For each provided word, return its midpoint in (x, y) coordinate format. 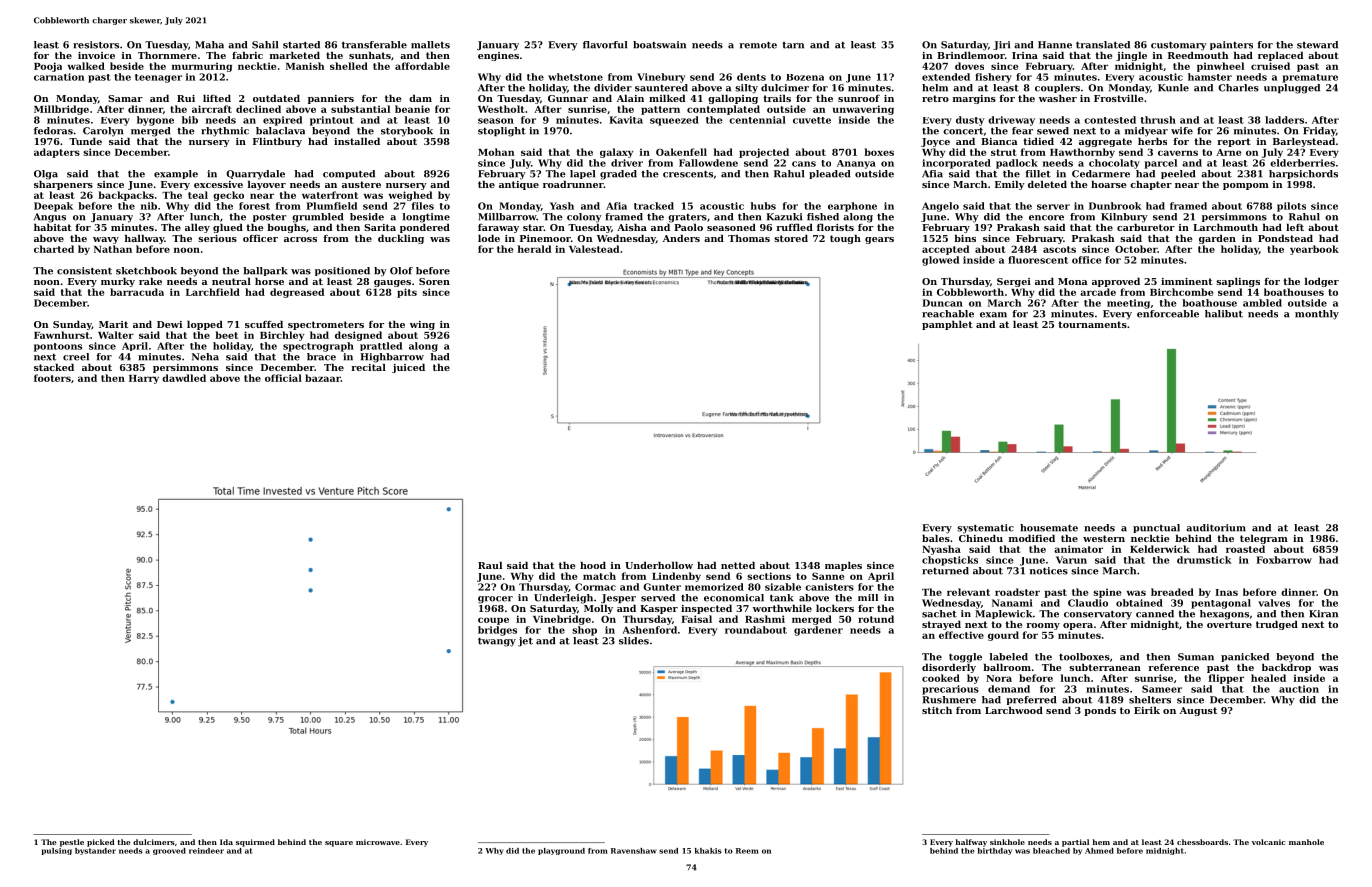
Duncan (942, 303)
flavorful (605, 45)
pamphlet (947, 325)
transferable (374, 45)
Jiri (1001, 45)
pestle (72, 843)
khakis (708, 851)
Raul (490, 565)
